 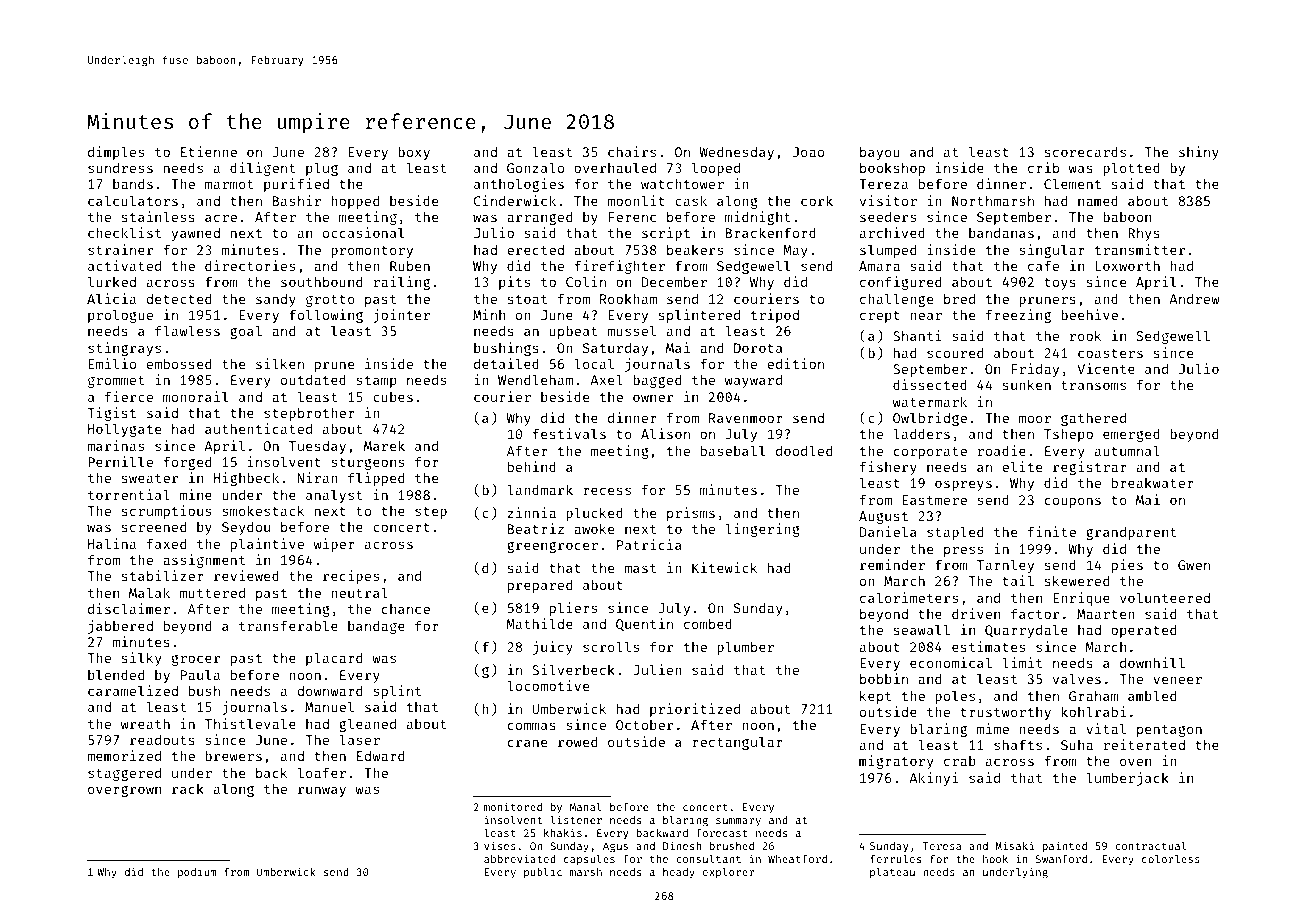 What do you see at coordinates (535, 167) in the document?
I see `Gonzalo` at bounding box center [535, 167].
